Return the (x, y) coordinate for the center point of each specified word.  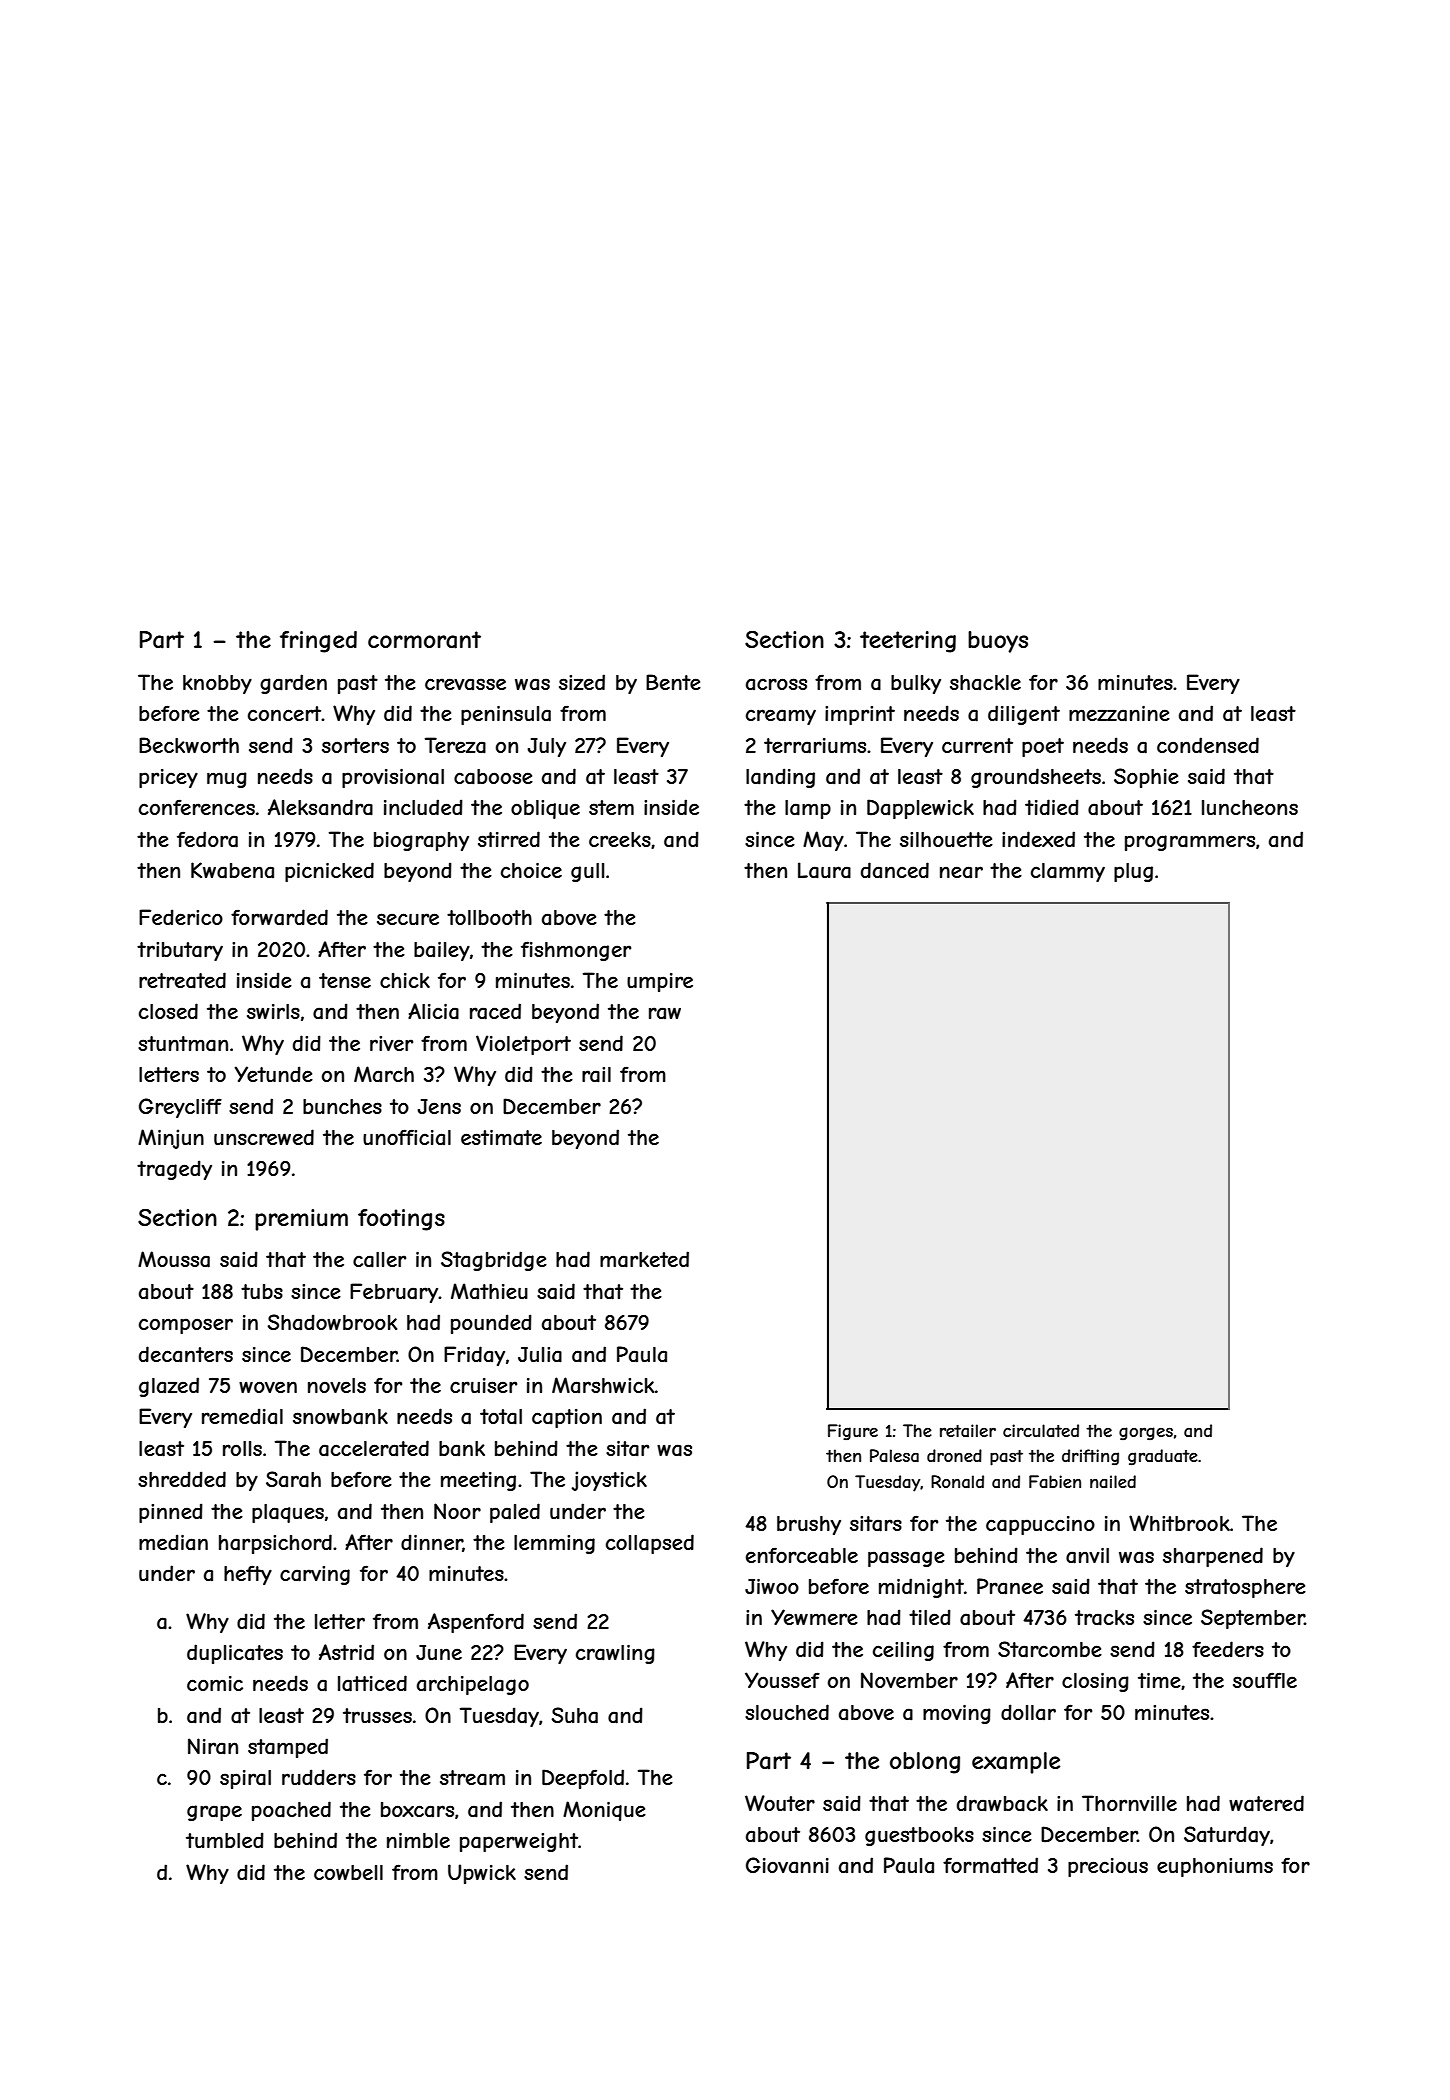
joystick (609, 1481)
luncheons (1250, 807)
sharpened (1213, 1557)
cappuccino (1040, 1525)
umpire (660, 982)
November (909, 1680)
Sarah (293, 1479)
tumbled (225, 1840)
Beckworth (189, 745)
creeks (620, 839)
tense (345, 980)
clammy (1068, 872)
